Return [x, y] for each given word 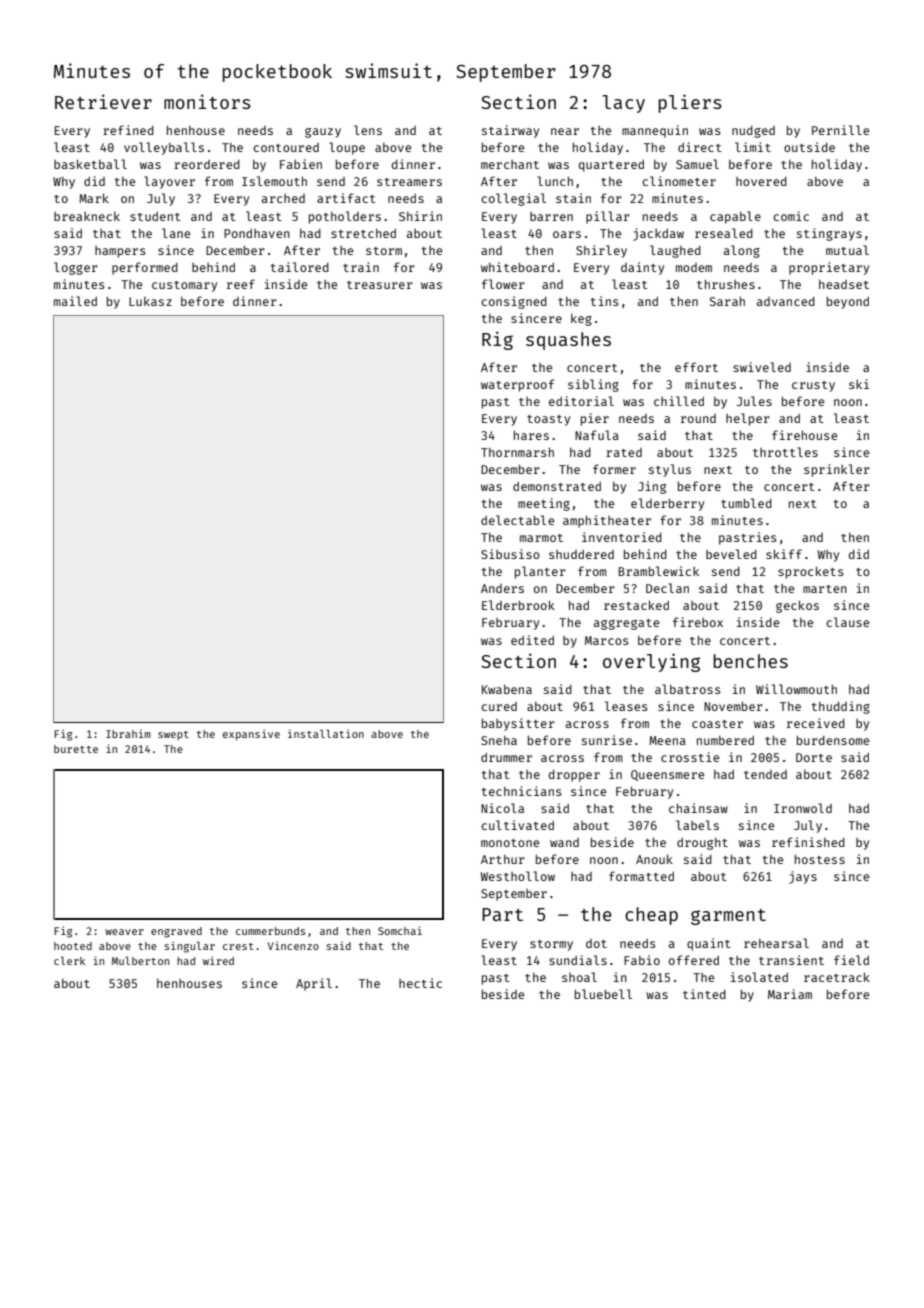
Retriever [103, 101]
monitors [207, 101]
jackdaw [658, 234]
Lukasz [150, 301]
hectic [420, 983]
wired [218, 960]
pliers [690, 103]
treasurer [380, 285]
